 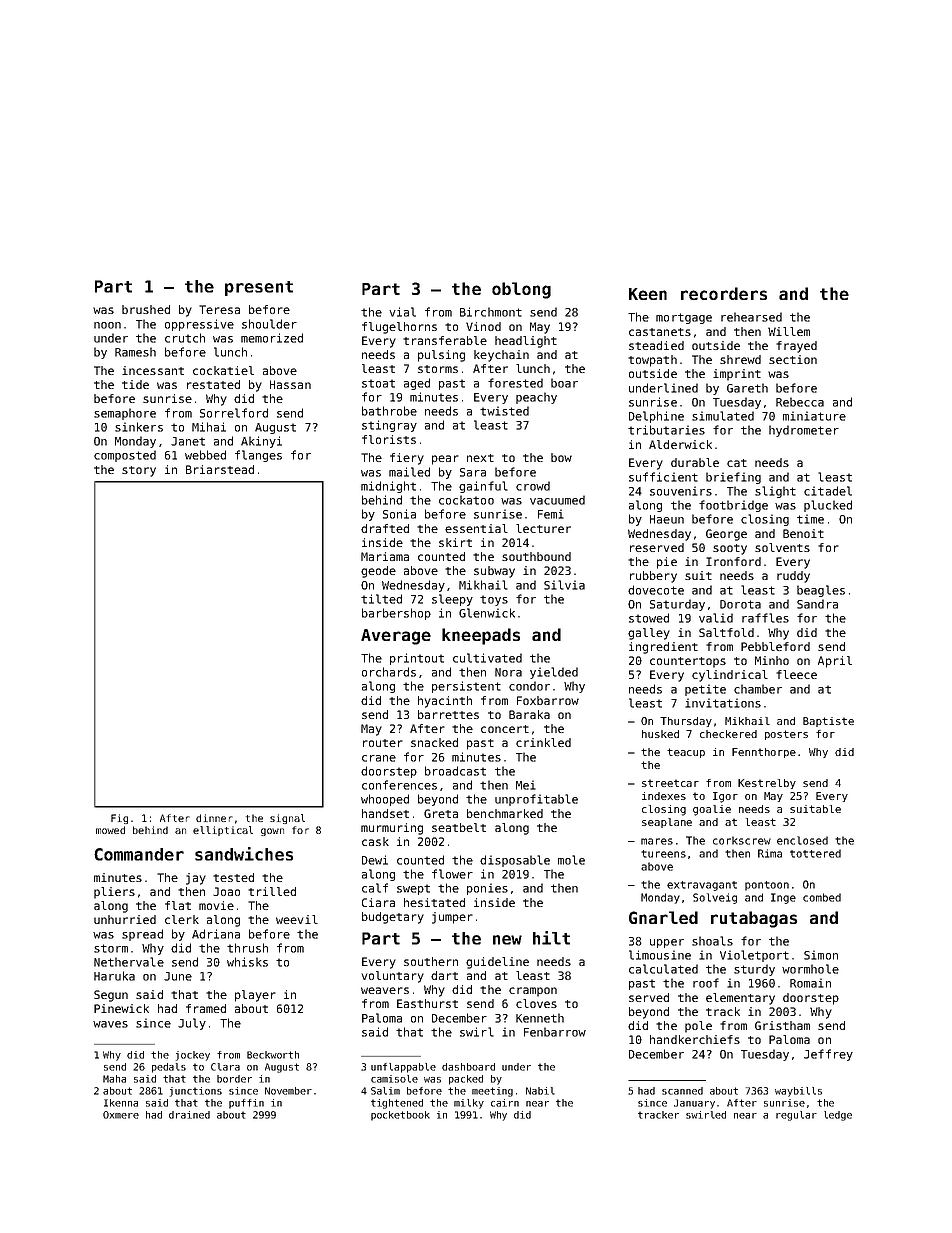 What do you see at coordinates (648, 294) in the image?
I see `Keen` at bounding box center [648, 294].
